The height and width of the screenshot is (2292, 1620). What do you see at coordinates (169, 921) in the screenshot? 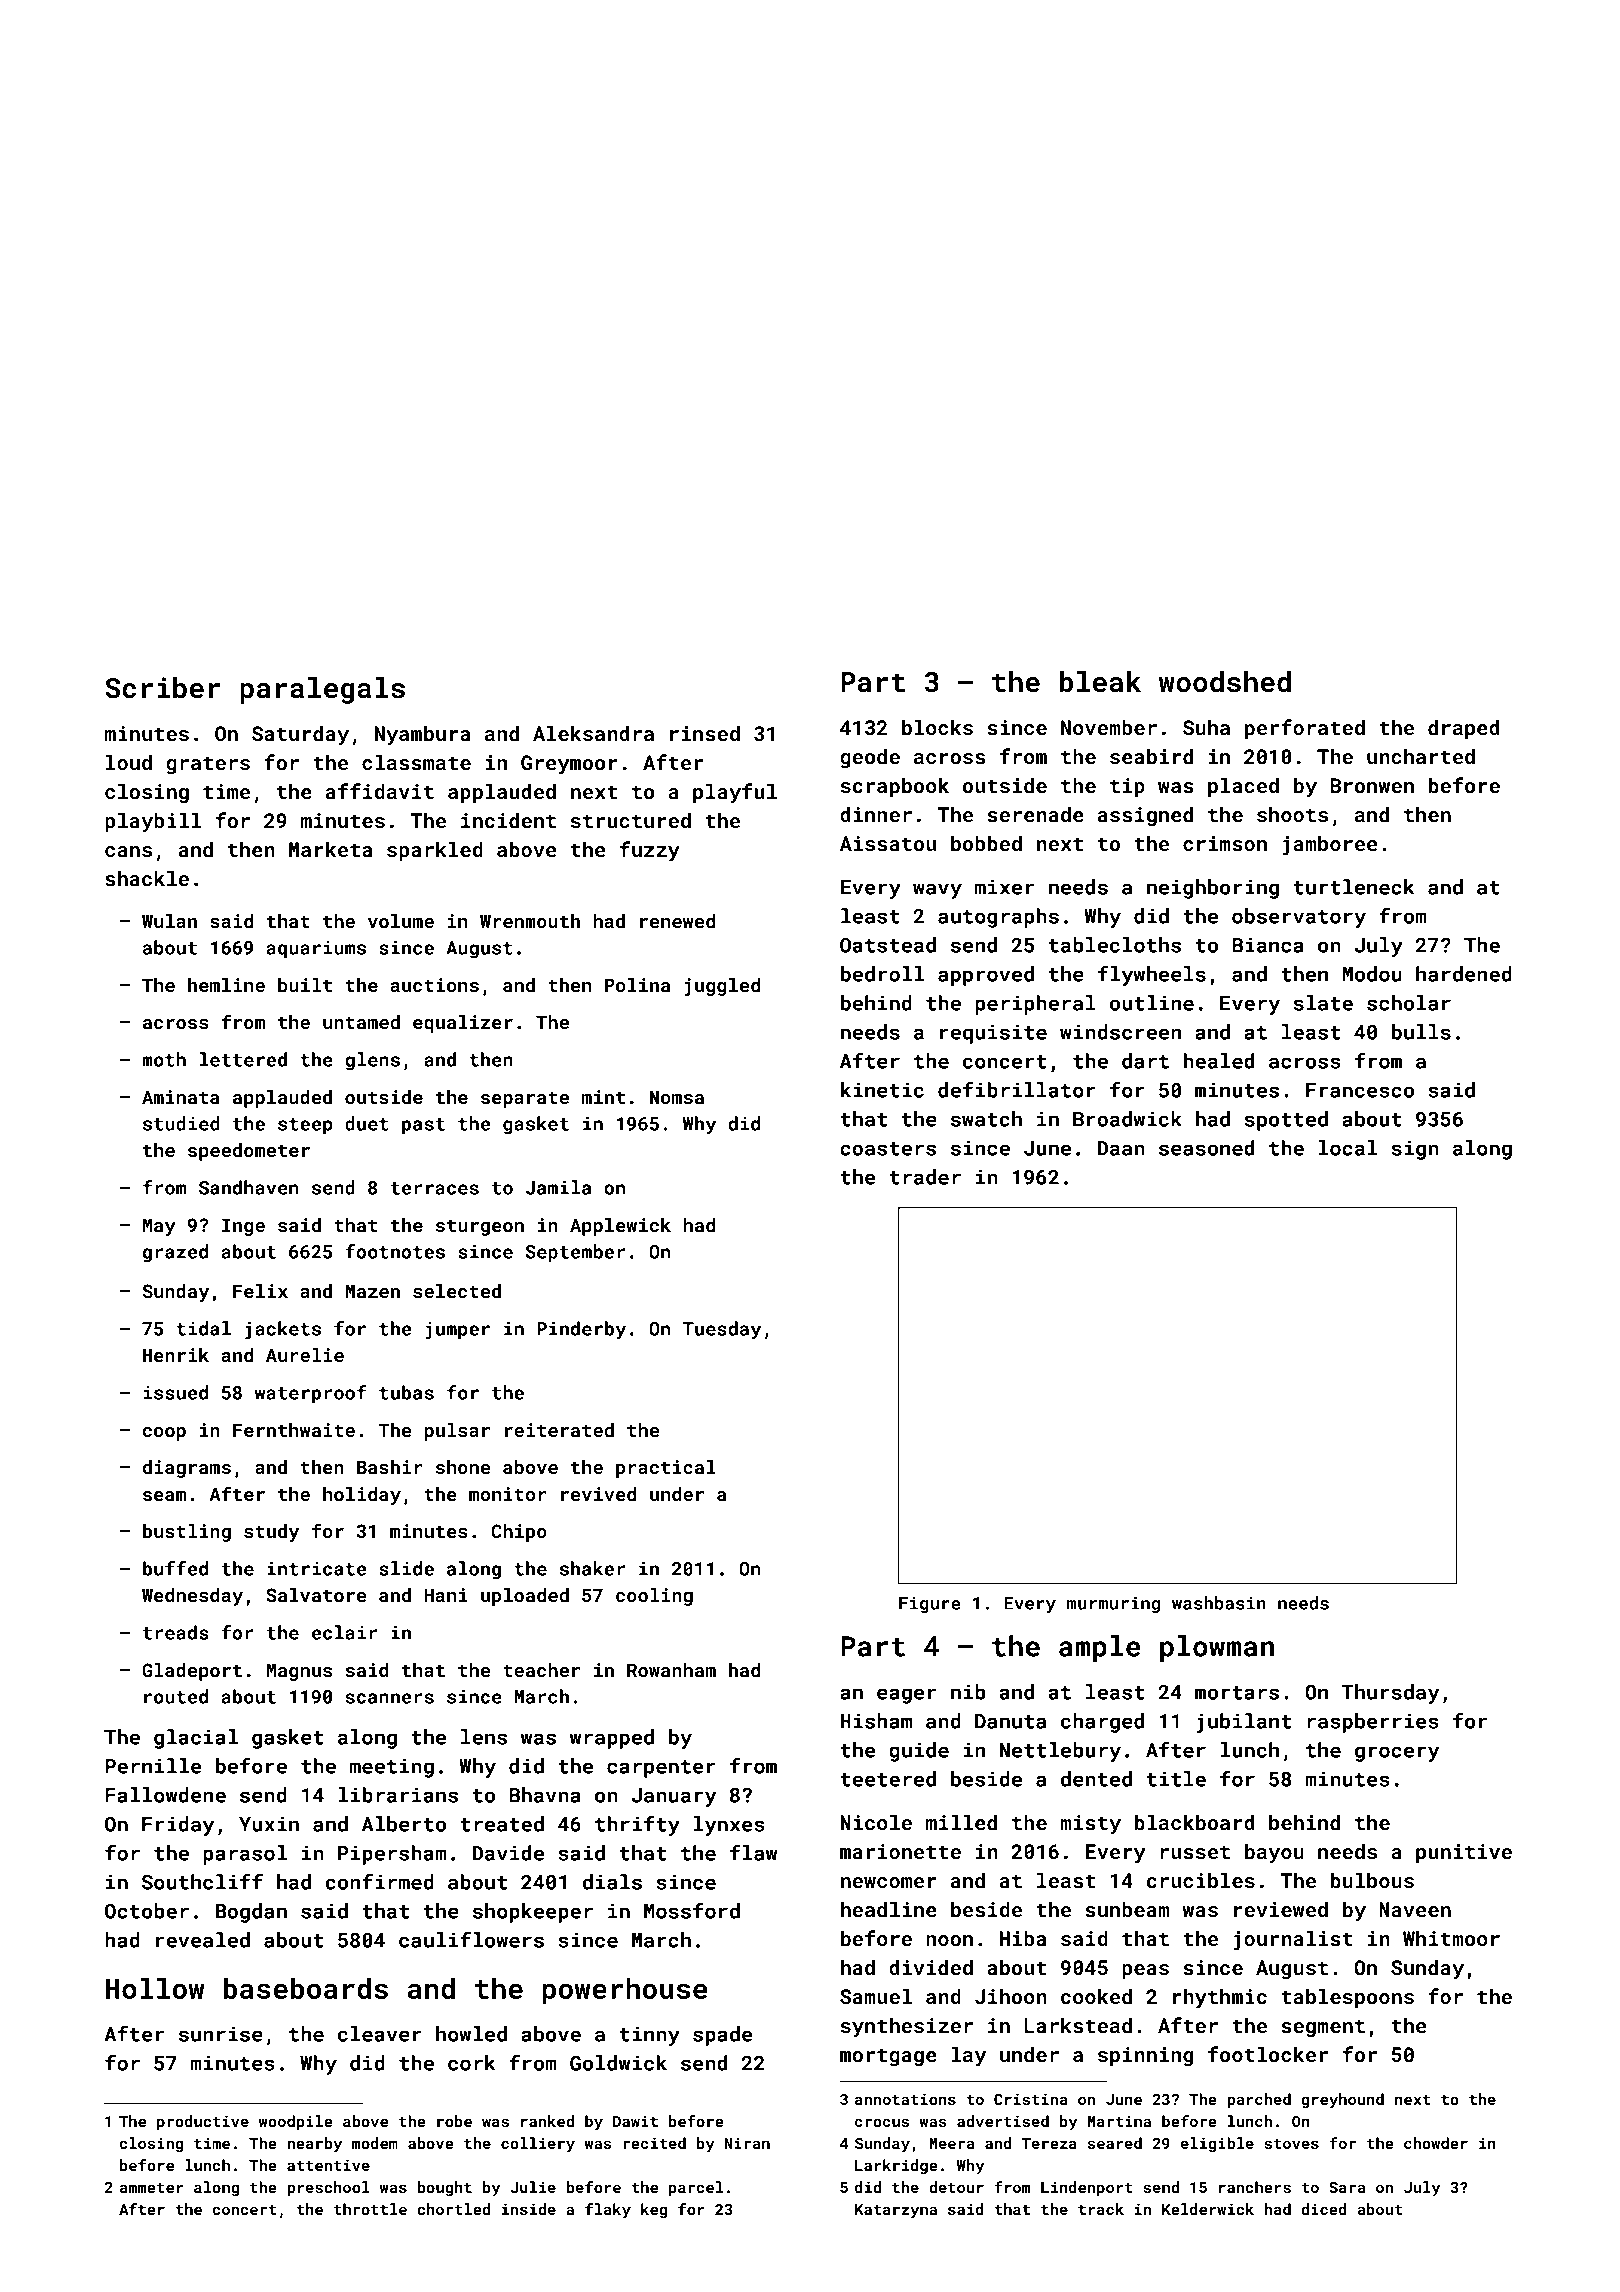
I see `Wulan` at bounding box center [169, 921].
